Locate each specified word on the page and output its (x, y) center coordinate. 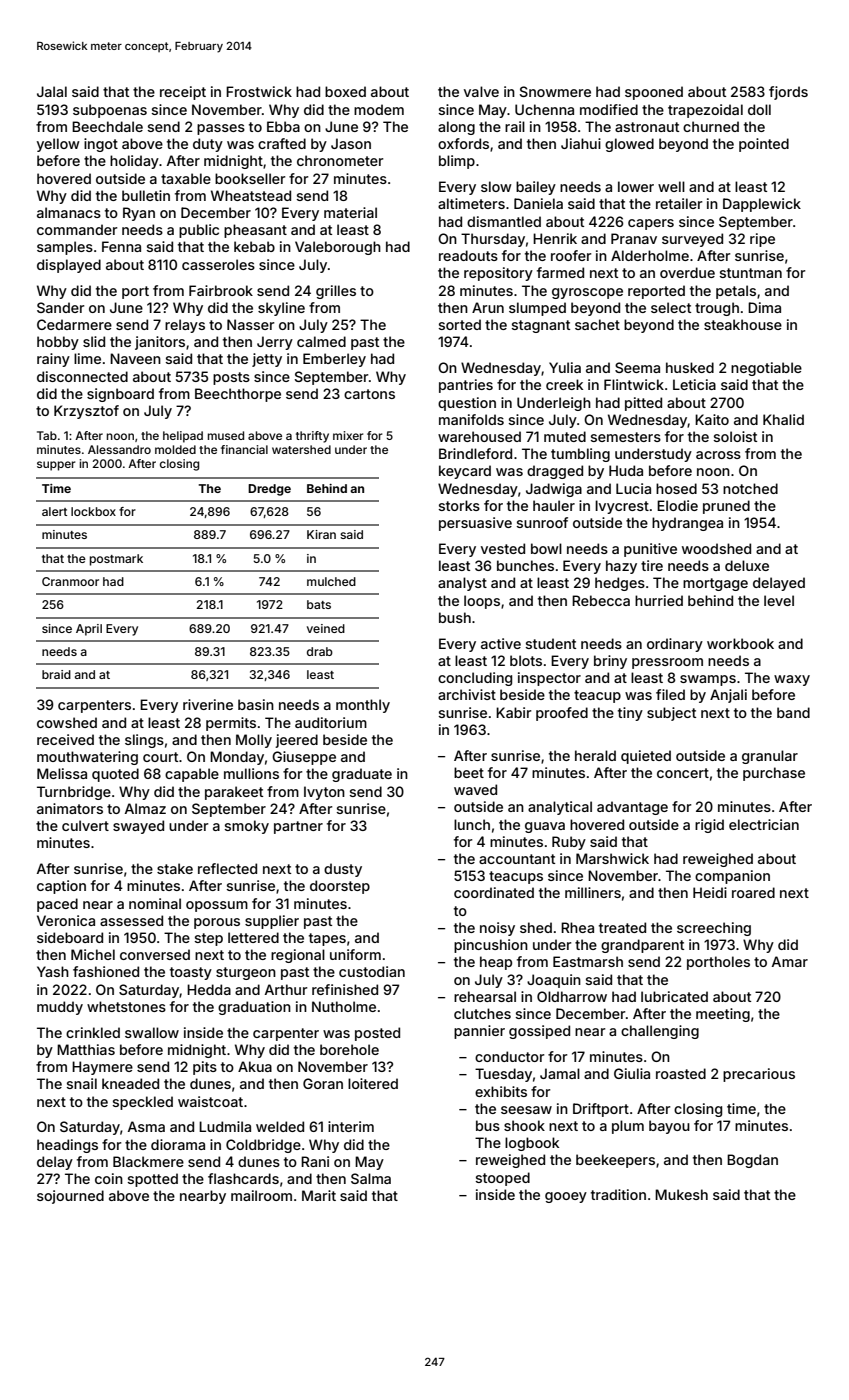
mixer (348, 435)
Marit (319, 1195)
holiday (134, 162)
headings (67, 1146)
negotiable (766, 369)
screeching (714, 929)
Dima (764, 307)
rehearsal (485, 996)
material (350, 212)
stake (175, 868)
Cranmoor (70, 581)
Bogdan (752, 1161)
